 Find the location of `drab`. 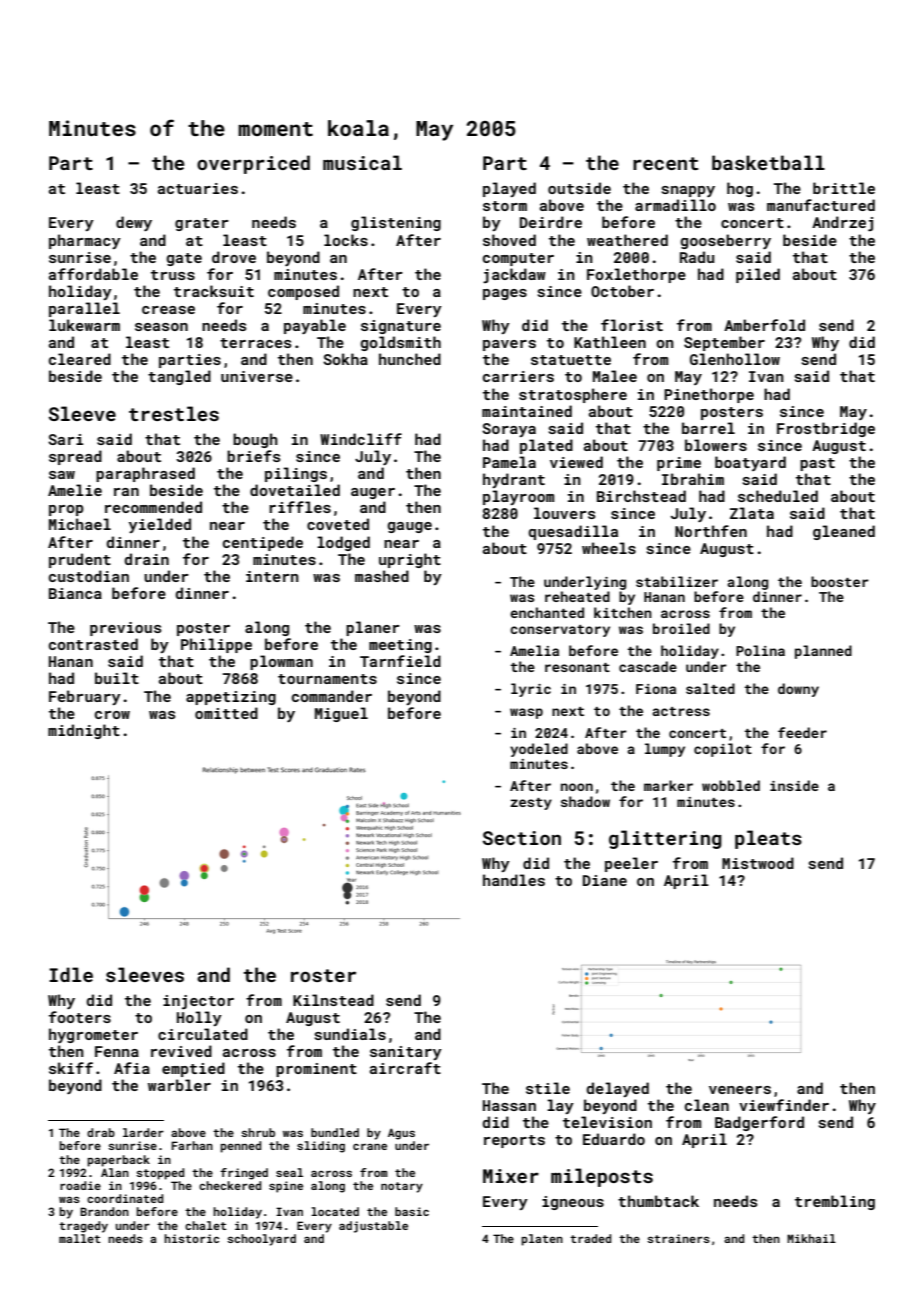

drab is located at coordinates (101, 1132).
